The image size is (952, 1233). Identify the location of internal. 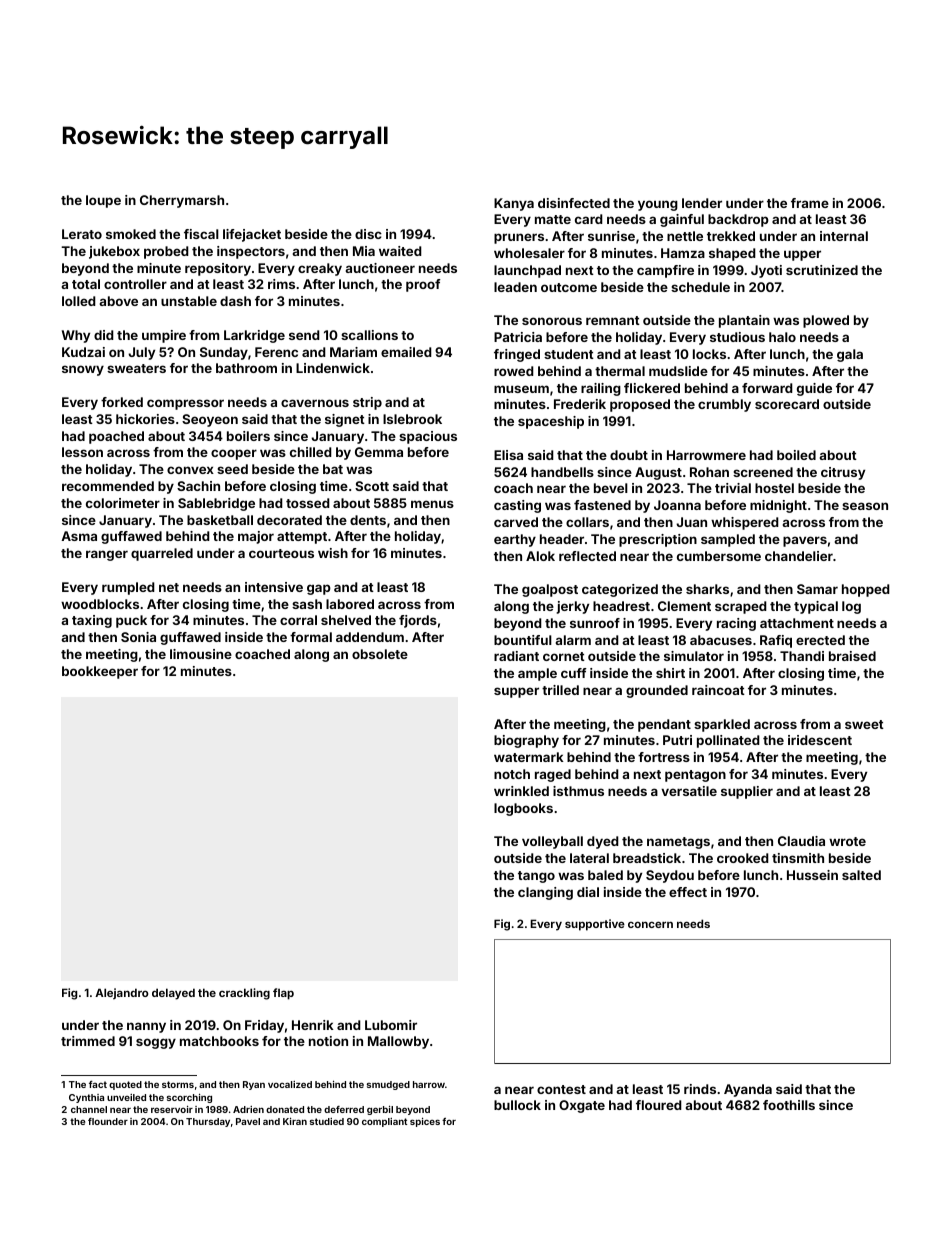
(844, 236).
